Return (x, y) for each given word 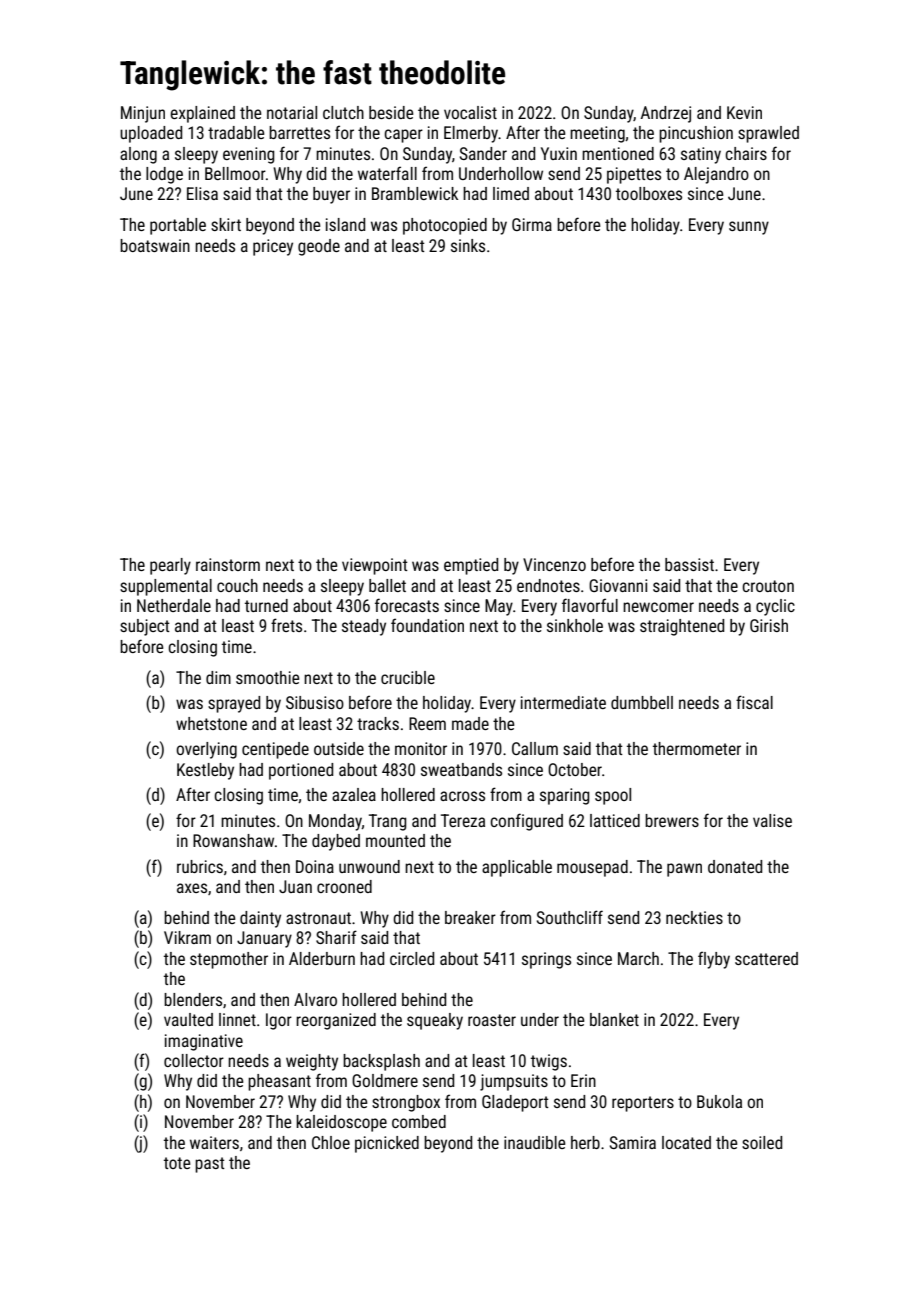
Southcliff (570, 917)
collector (194, 1060)
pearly (170, 566)
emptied (471, 566)
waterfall (387, 173)
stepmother (229, 960)
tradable (236, 132)
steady (364, 627)
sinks (468, 245)
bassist (689, 564)
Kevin (744, 112)
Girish (769, 625)
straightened (682, 627)
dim (218, 677)
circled (412, 958)
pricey (273, 247)
